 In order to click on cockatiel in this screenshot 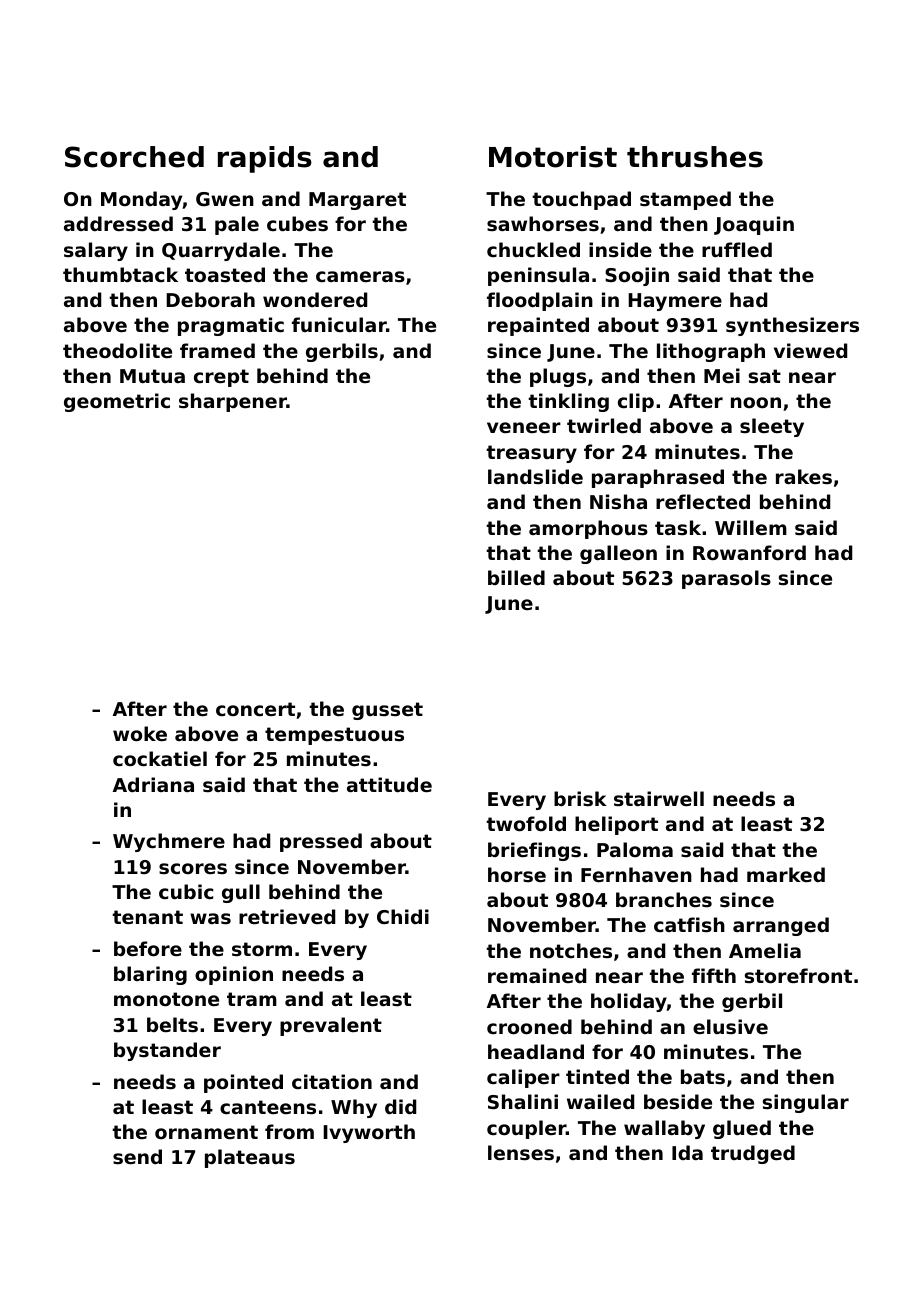, I will do `click(160, 758)`.
